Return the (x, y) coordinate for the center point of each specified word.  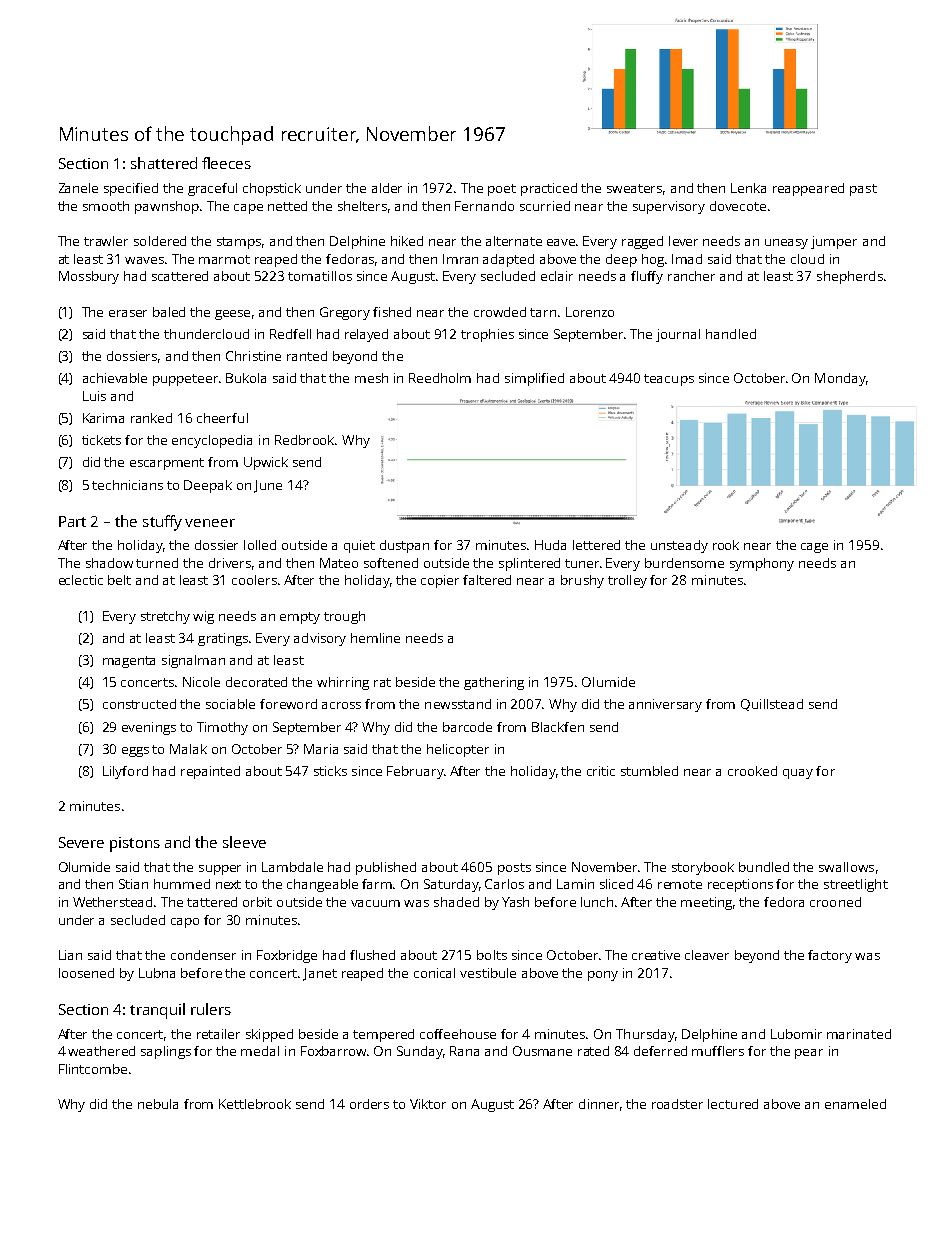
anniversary (665, 705)
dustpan (404, 546)
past (863, 190)
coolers (254, 580)
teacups (669, 380)
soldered (160, 241)
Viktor (428, 1104)
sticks (330, 771)
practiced (549, 189)
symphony (762, 564)
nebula (158, 1104)
